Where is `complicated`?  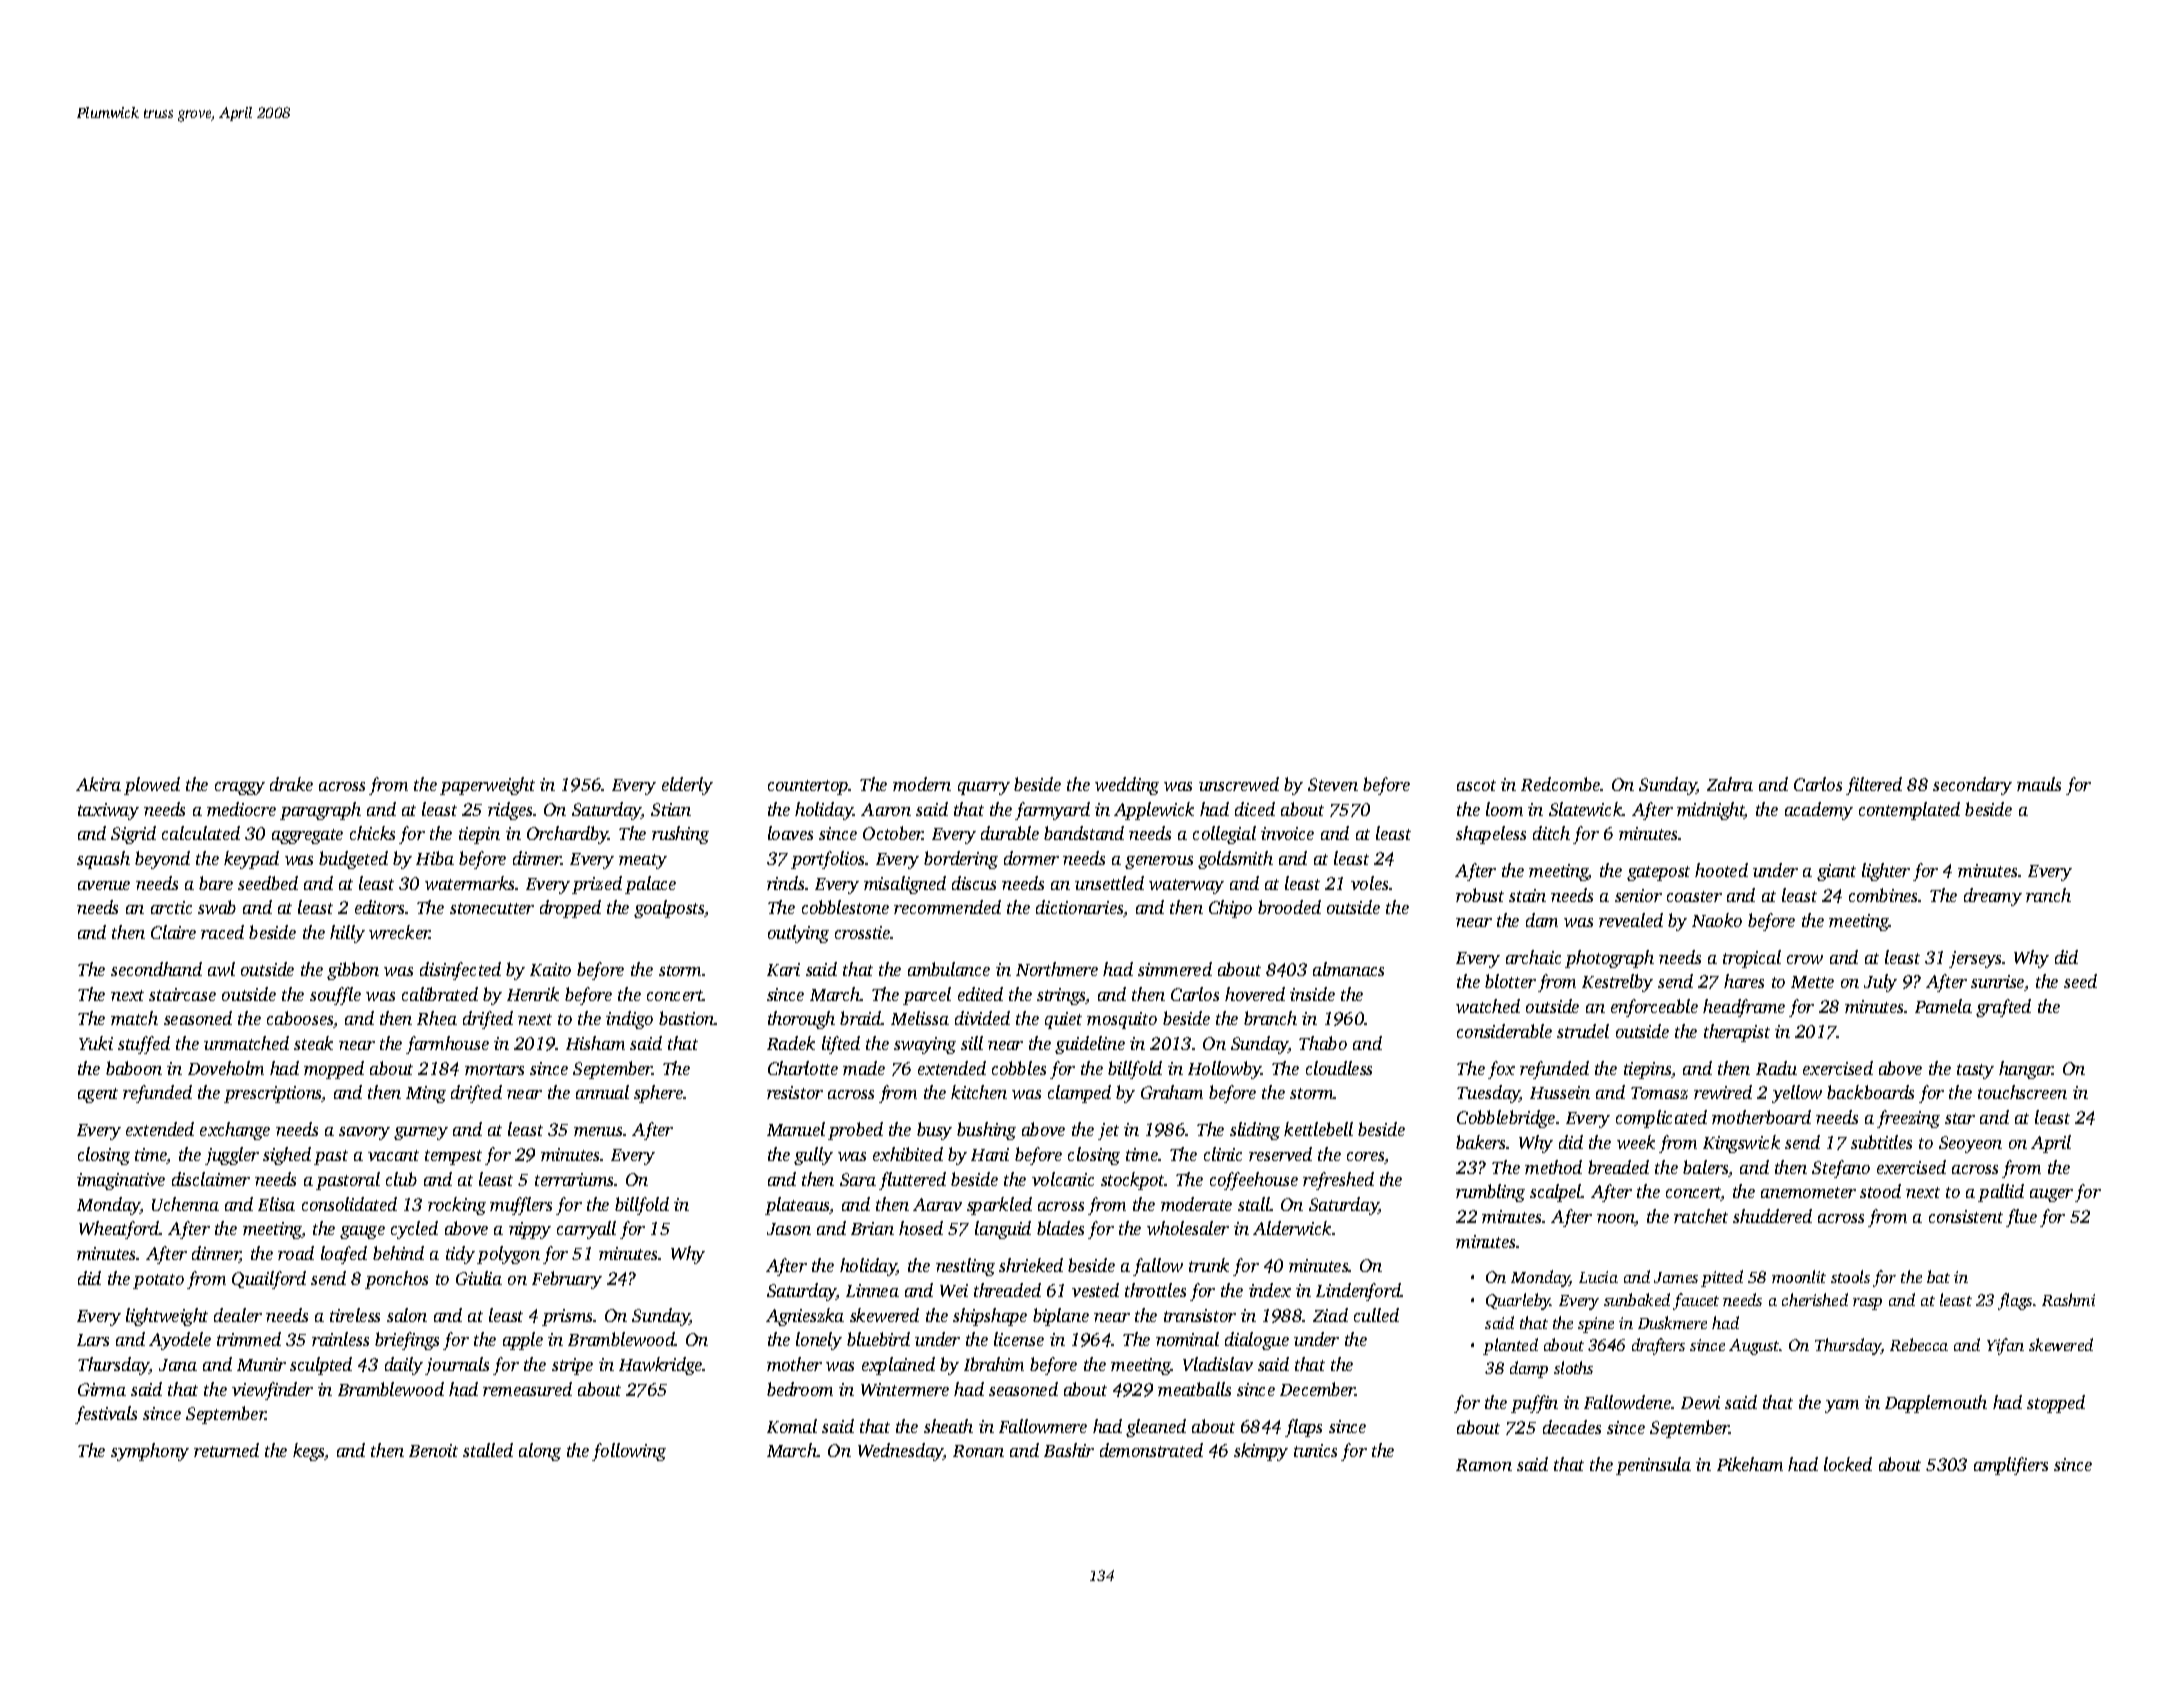
complicated is located at coordinates (1661, 1119).
